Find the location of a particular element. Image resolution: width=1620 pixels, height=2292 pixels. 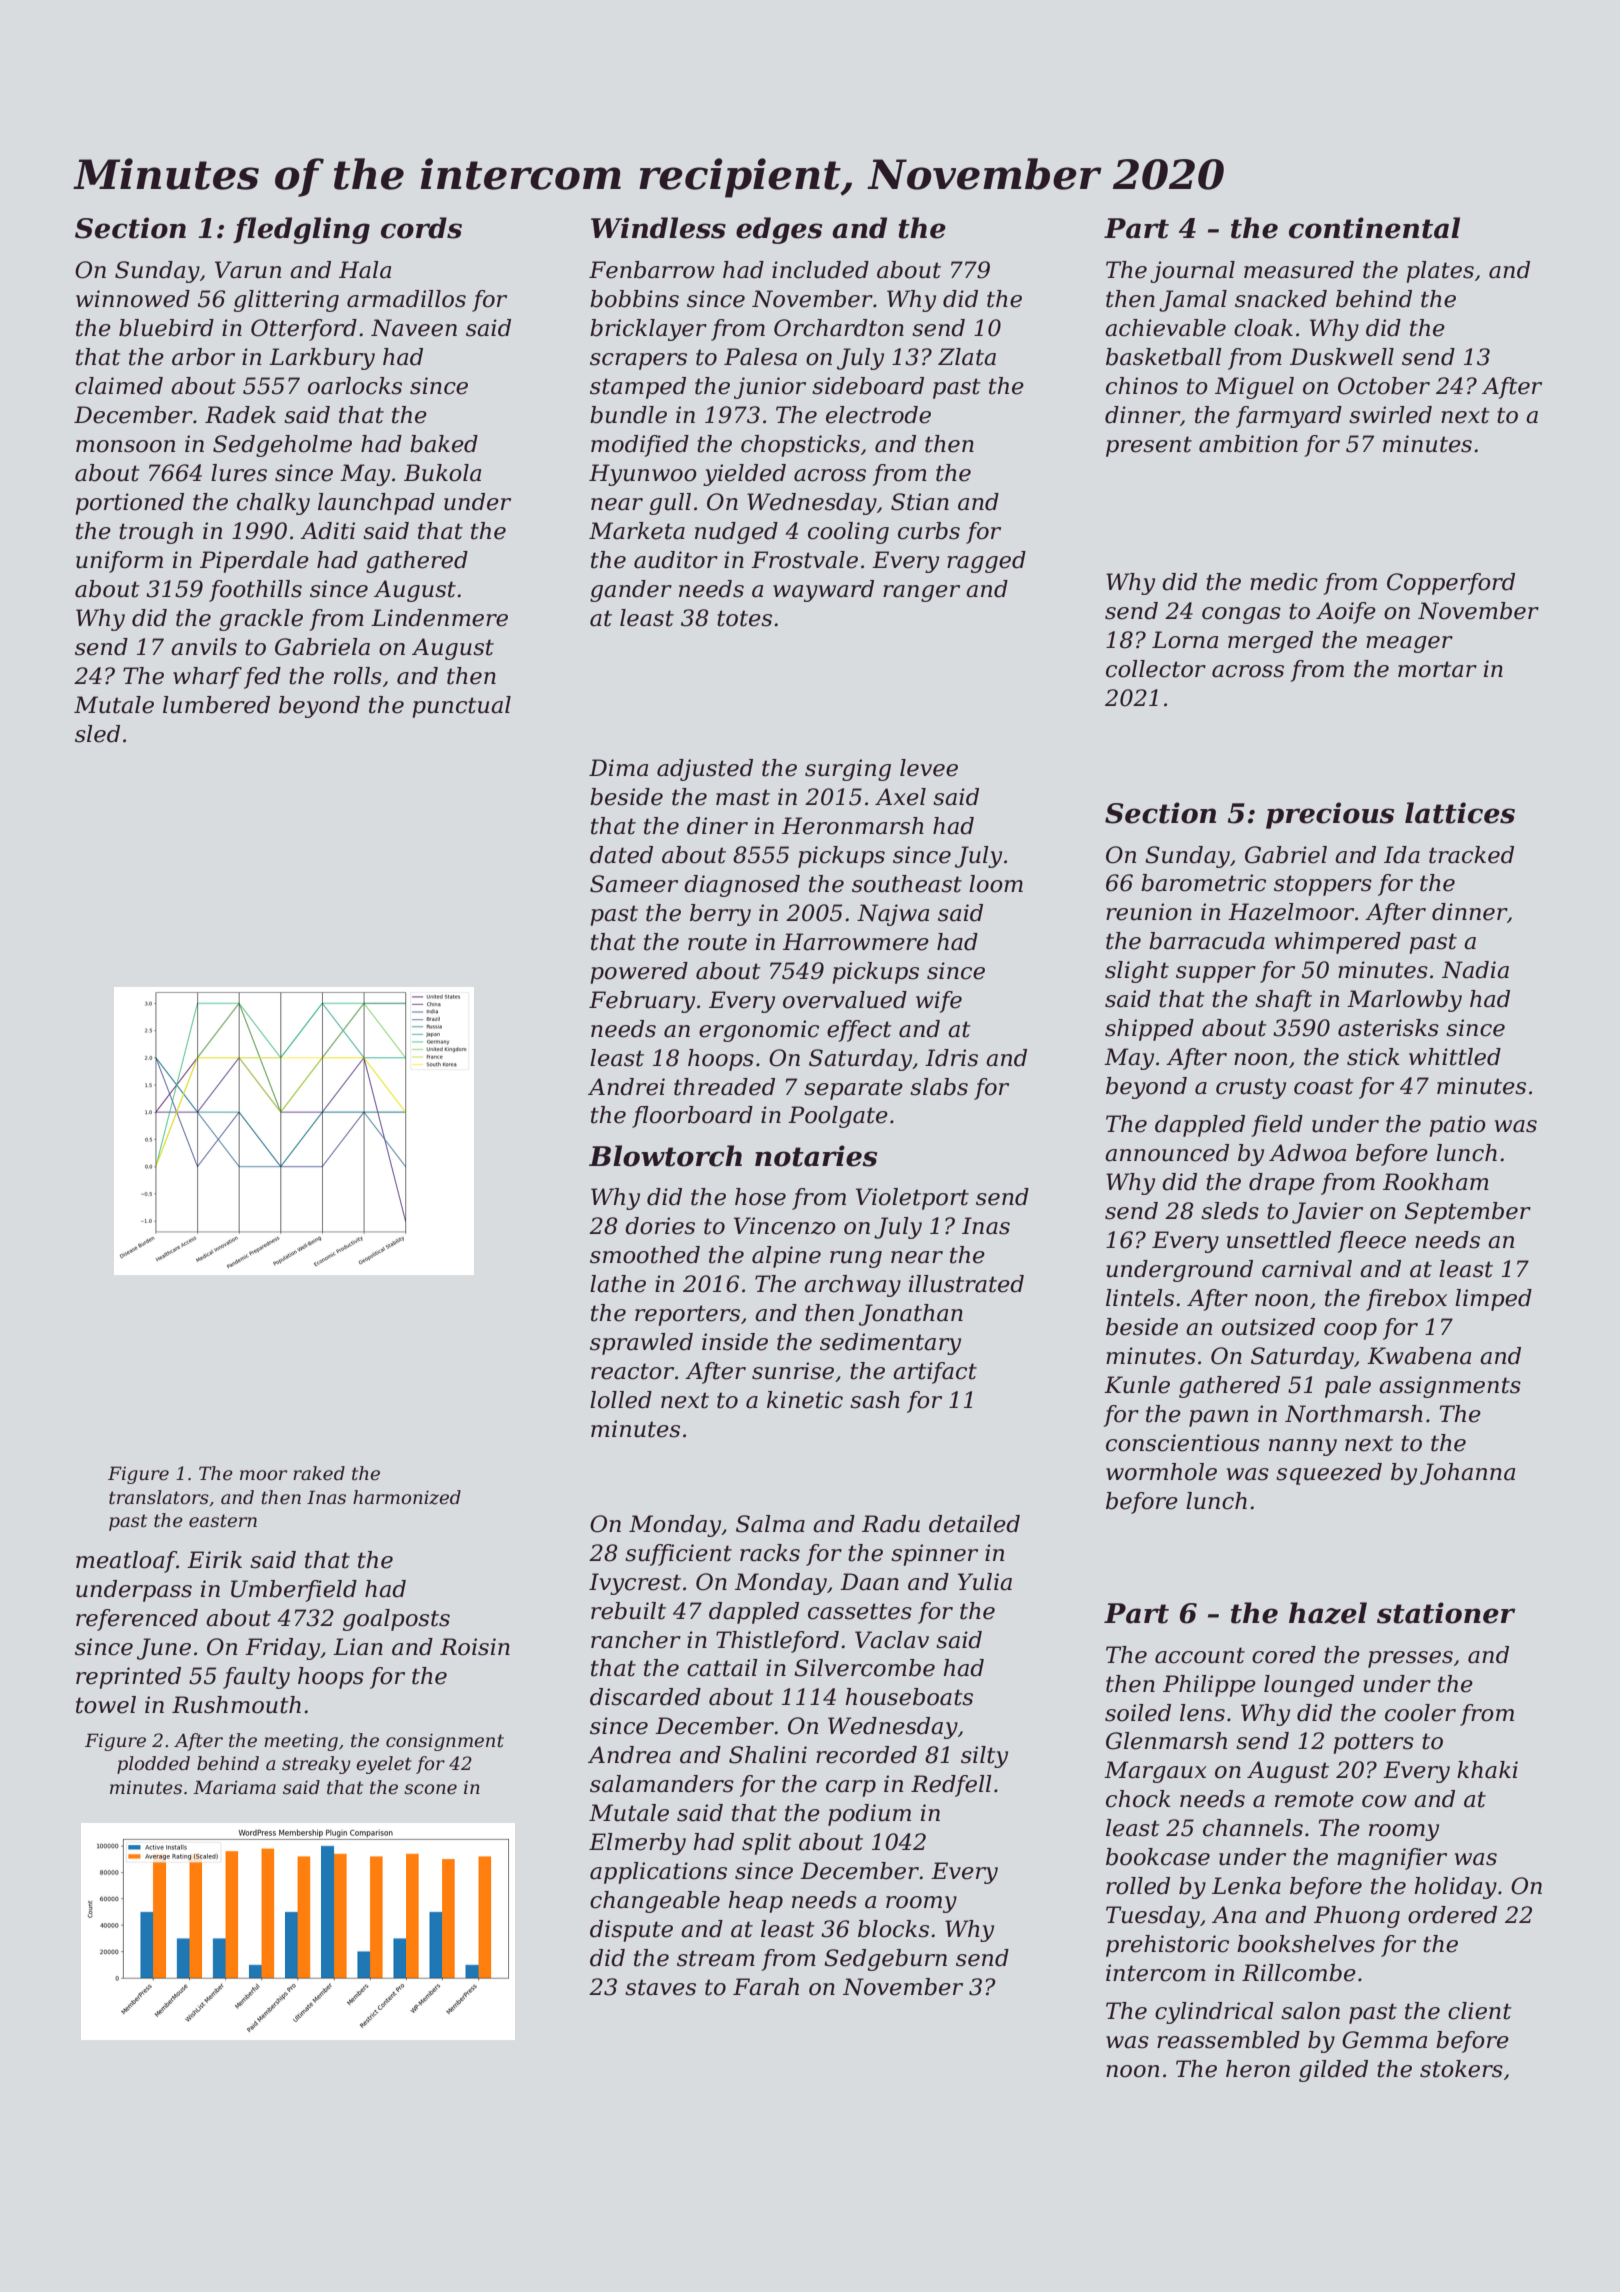

collector is located at coordinates (1156, 669).
